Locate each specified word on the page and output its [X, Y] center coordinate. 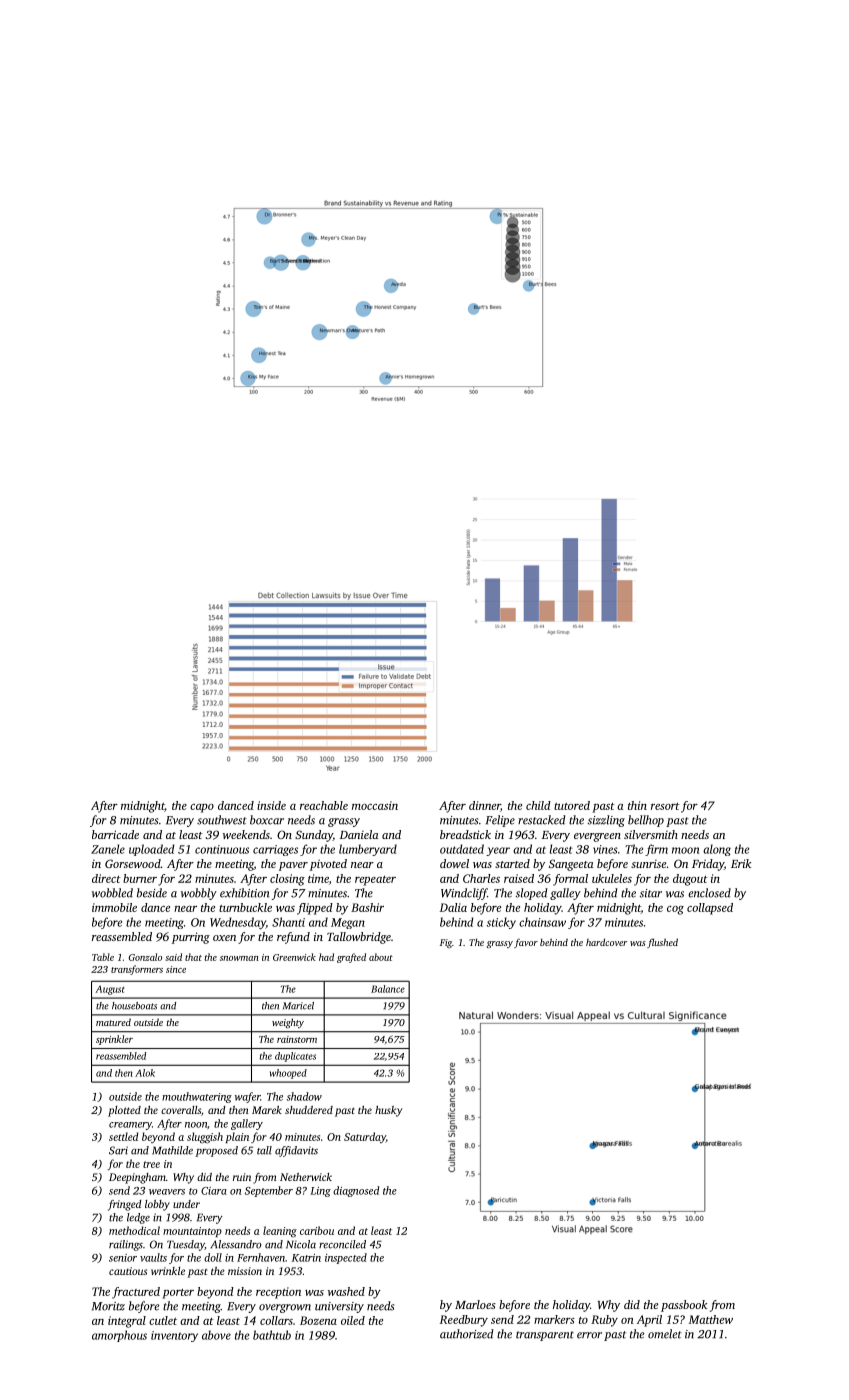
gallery [247, 1124]
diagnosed [356, 1191]
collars [276, 1320]
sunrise [648, 863]
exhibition [244, 893]
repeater [375, 881]
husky [388, 1111]
